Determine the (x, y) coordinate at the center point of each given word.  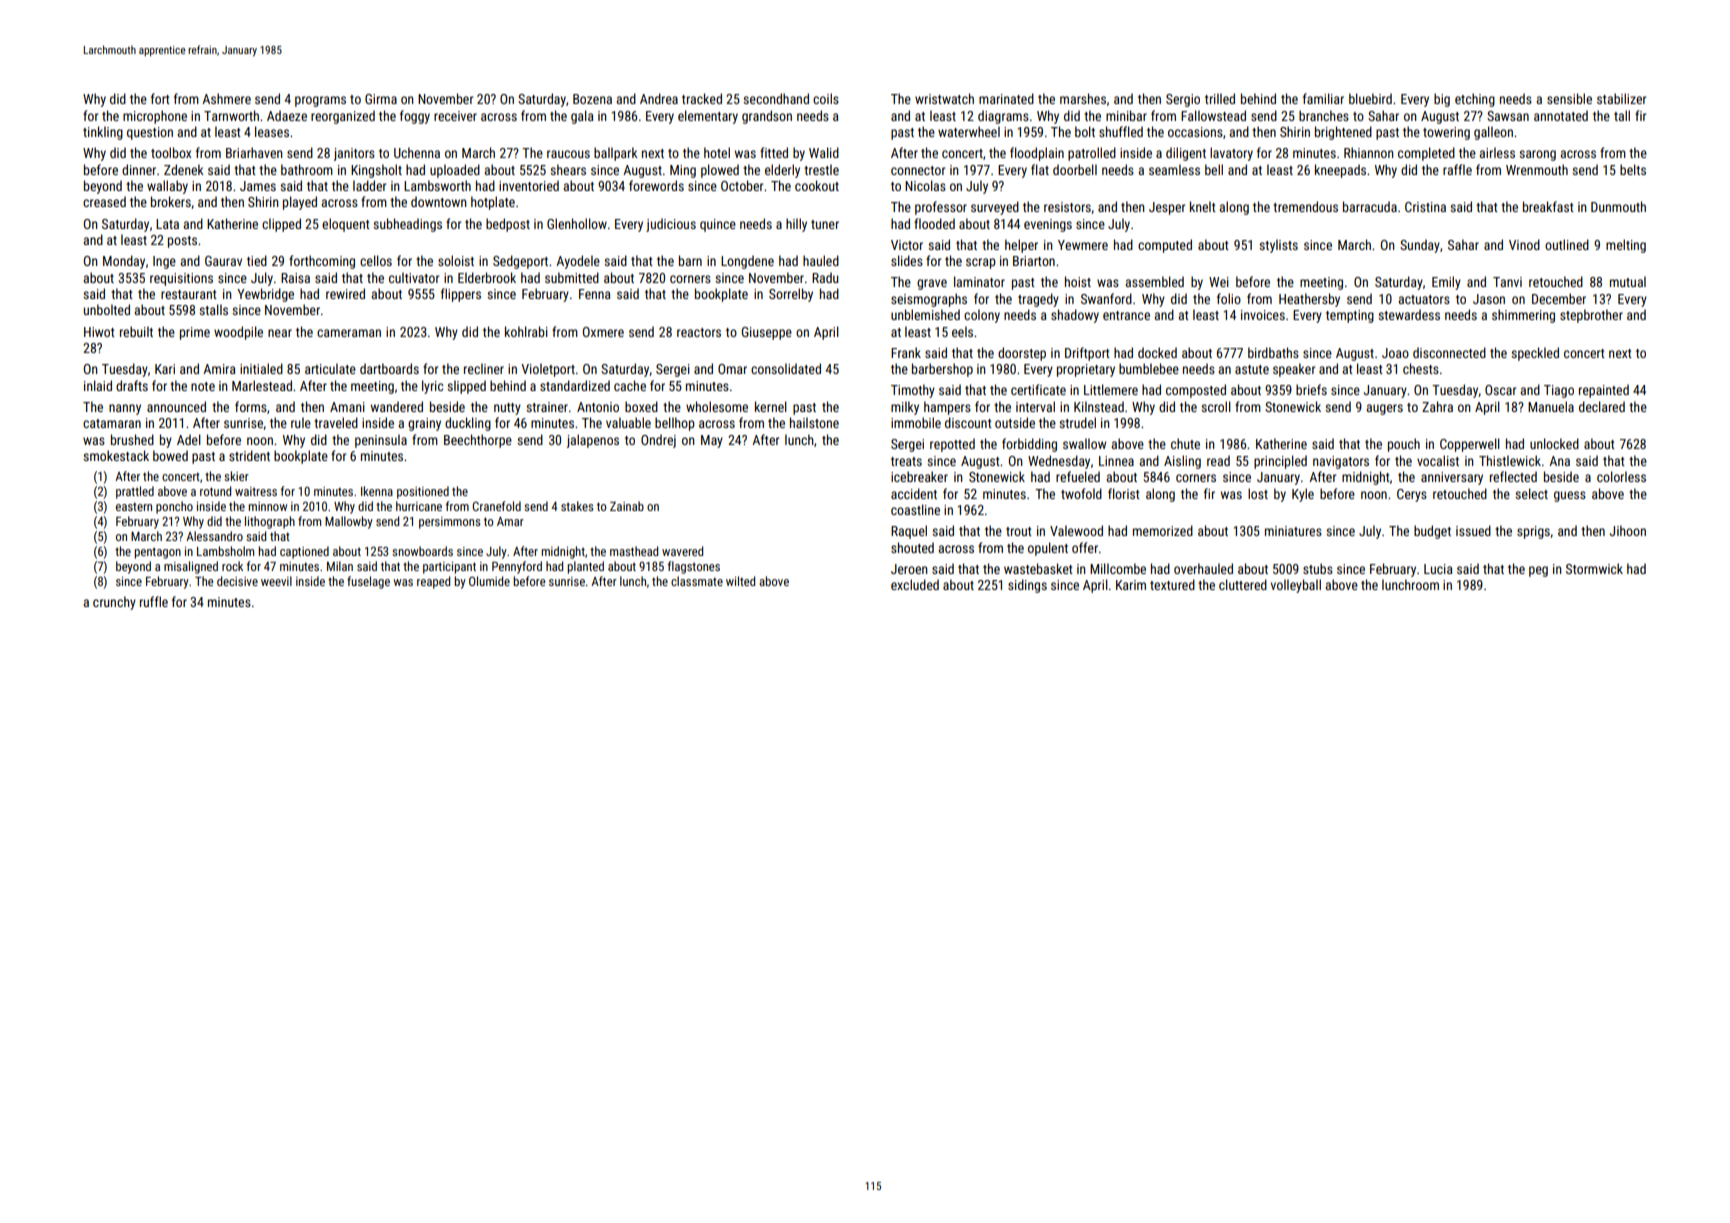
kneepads (1340, 171)
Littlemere (1111, 389)
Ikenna (377, 491)
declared (1602, 406)
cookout (817, 185)
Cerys (1412, 495)
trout (1019, 531)
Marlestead (262, 385)
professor (941, 208)
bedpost (508, 225)
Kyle (1303, 495)
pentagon (157, 553)
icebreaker (919, 476)
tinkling (103, 133)
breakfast (1548, 206)
